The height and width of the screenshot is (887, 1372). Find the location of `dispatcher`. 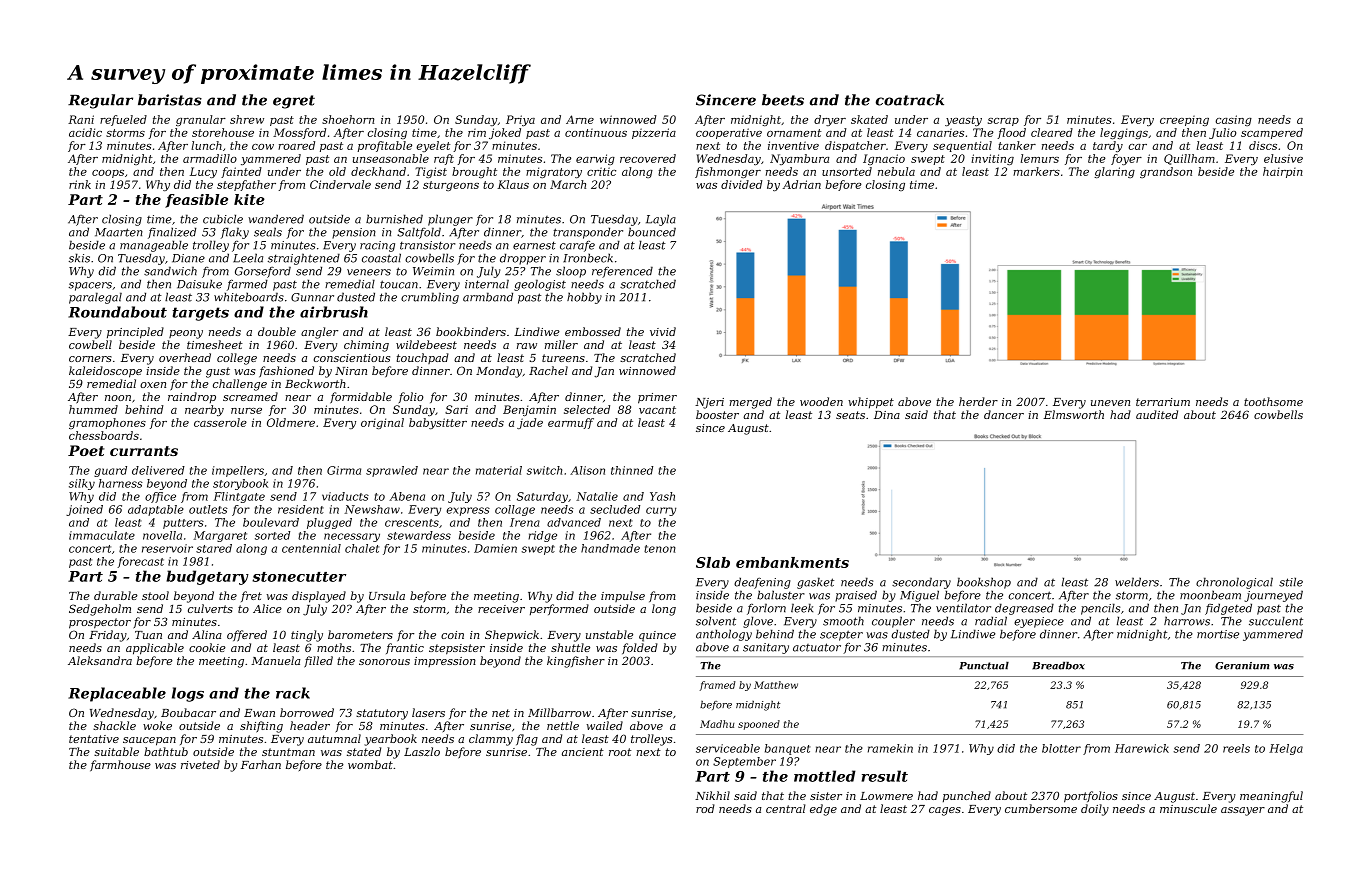

dispatcher is located at coordinates (855, 146).
